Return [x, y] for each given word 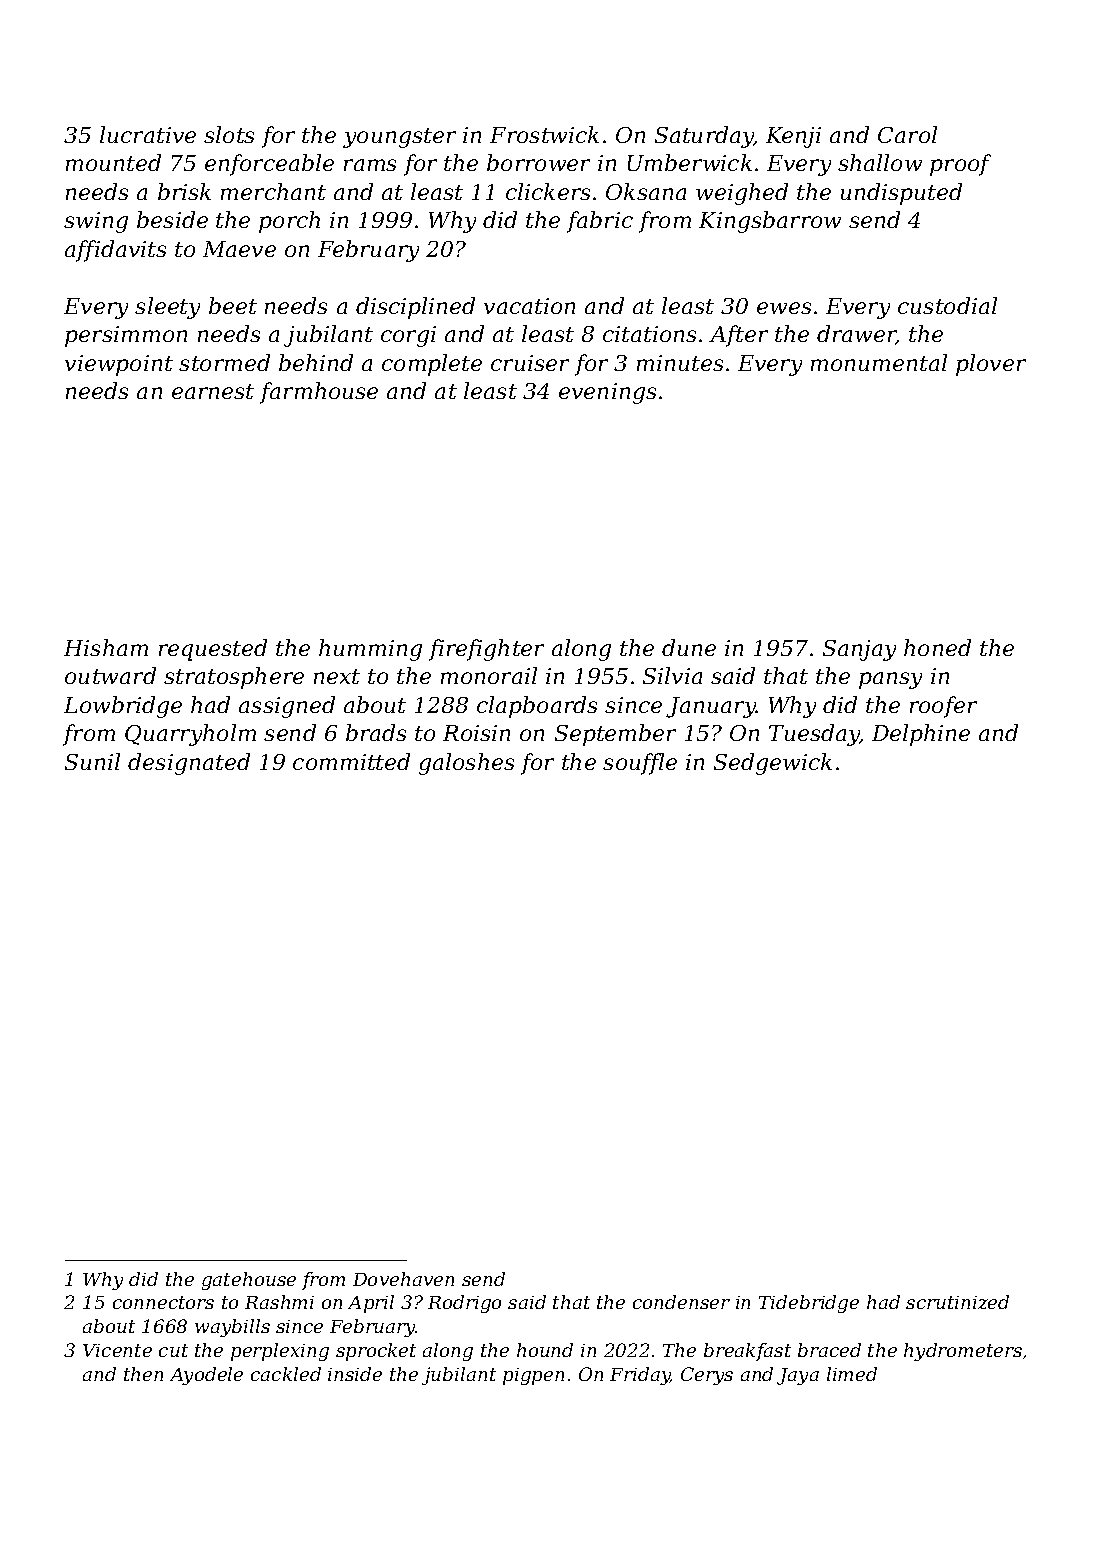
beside [172, 219]
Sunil [92, 761]
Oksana [646, 191]
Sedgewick [773, 764]
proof [960, 165]
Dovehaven [403, 1279]
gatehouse [249, 1281]
